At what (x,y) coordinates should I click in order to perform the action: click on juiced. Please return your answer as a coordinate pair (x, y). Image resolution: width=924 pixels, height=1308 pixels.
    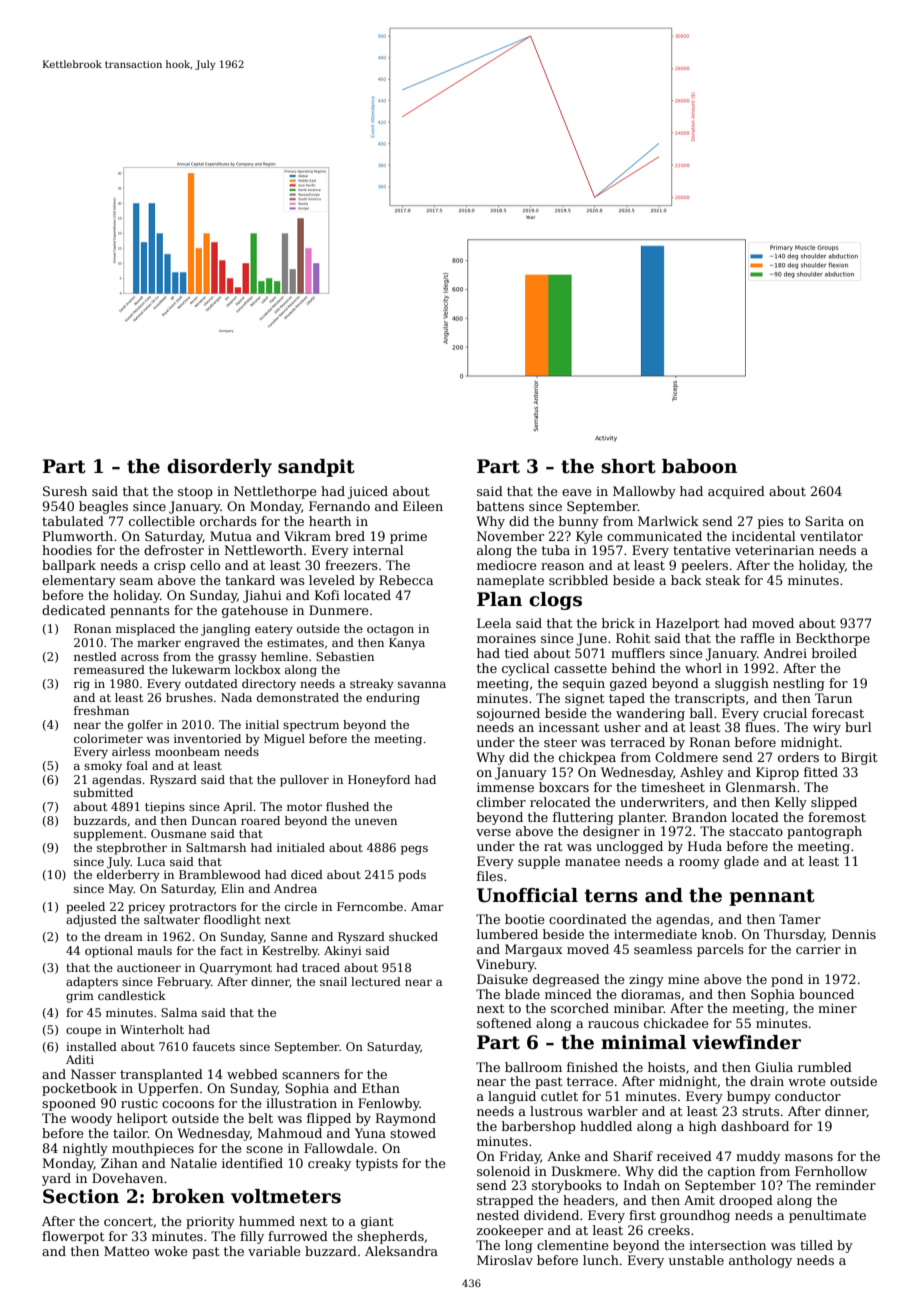
    Looking at the image, I should click on (367, 492).
